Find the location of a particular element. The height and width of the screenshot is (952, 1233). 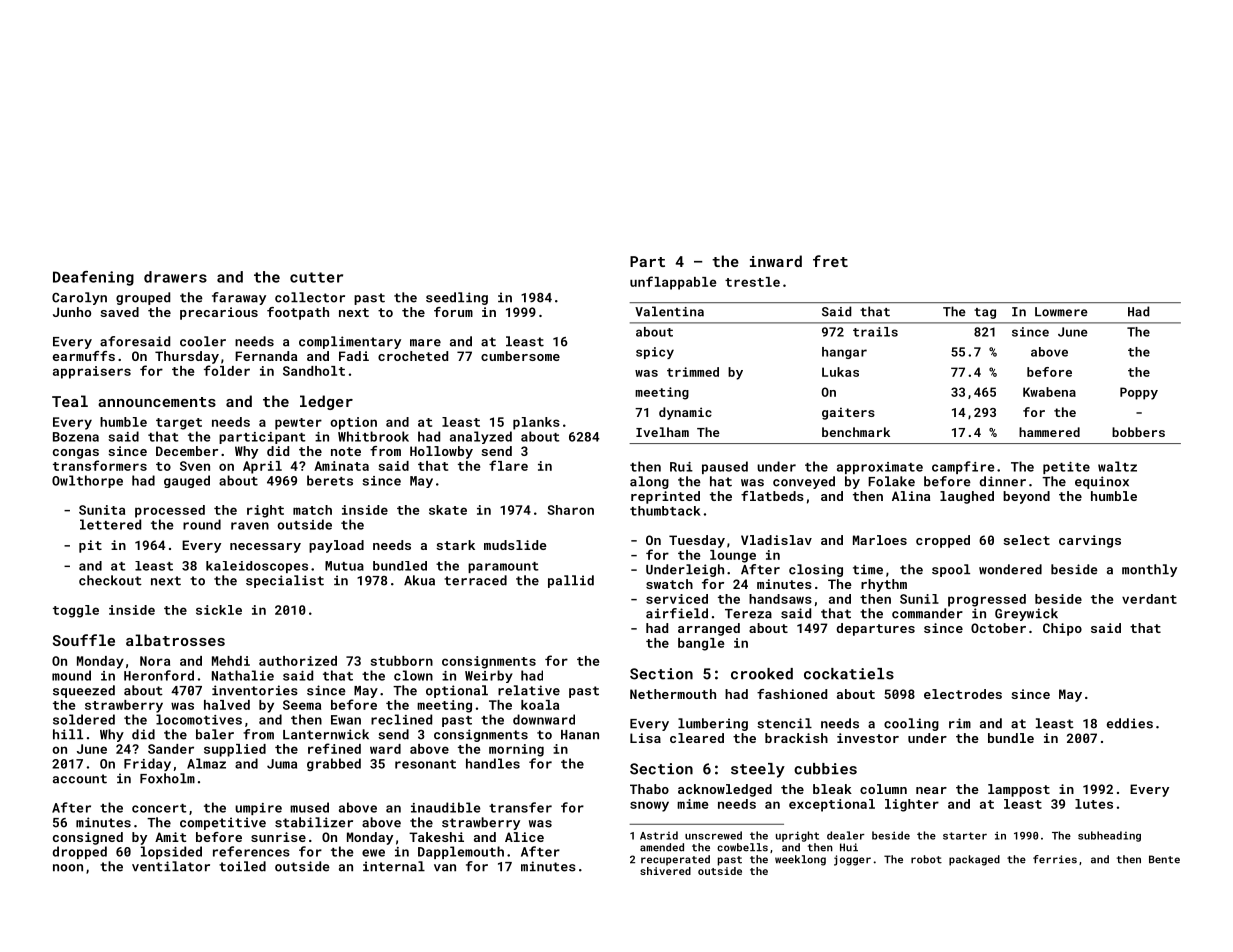

tag is located at coordinates (985, 313).
